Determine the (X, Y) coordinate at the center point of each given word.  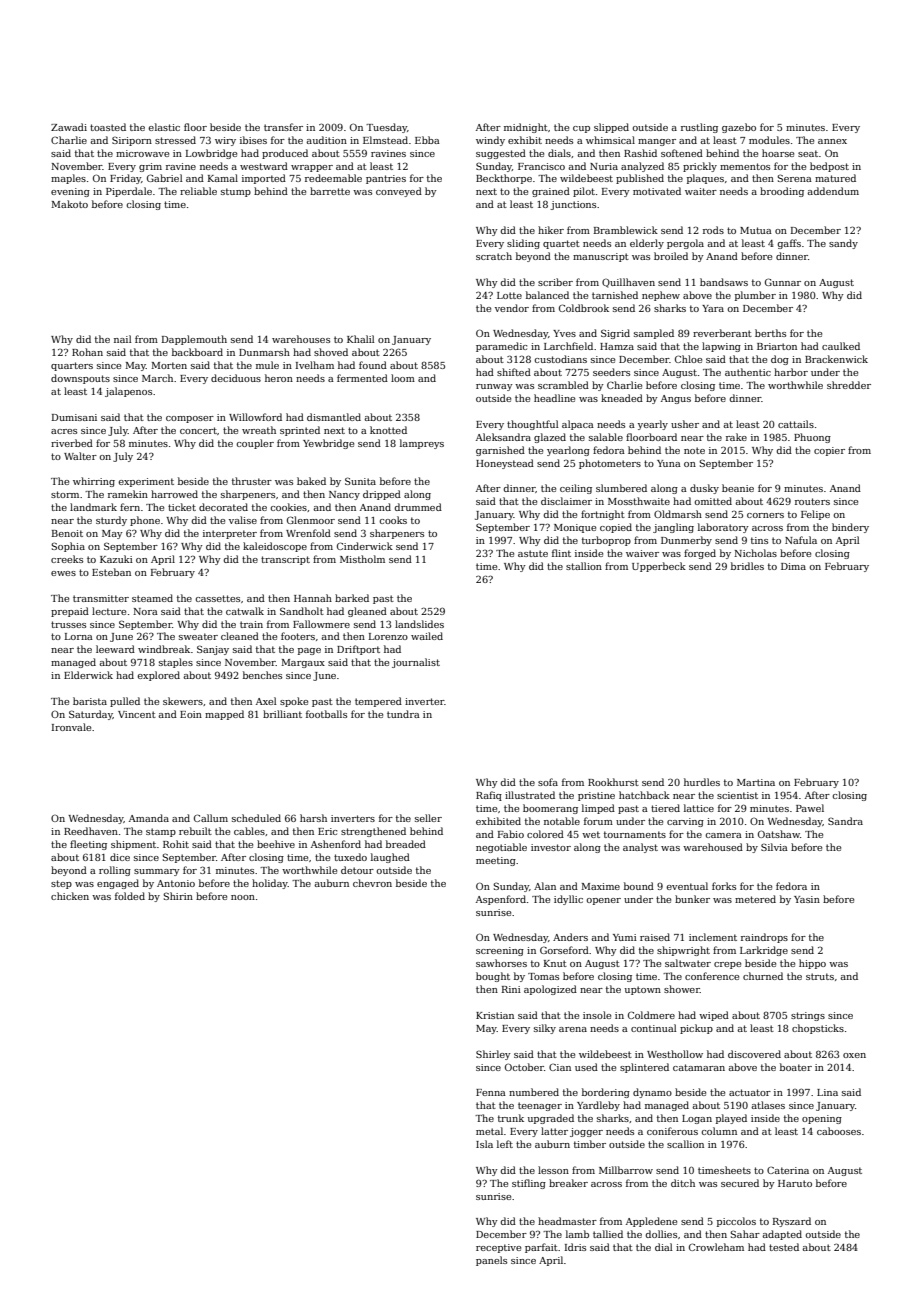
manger (657, 142)
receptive (498, 1248)
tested (784, 1247)
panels (491, 1261)
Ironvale (71, 727)
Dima (793, 566)
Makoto (70, 204)
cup (581, 129)
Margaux (303, 663)
